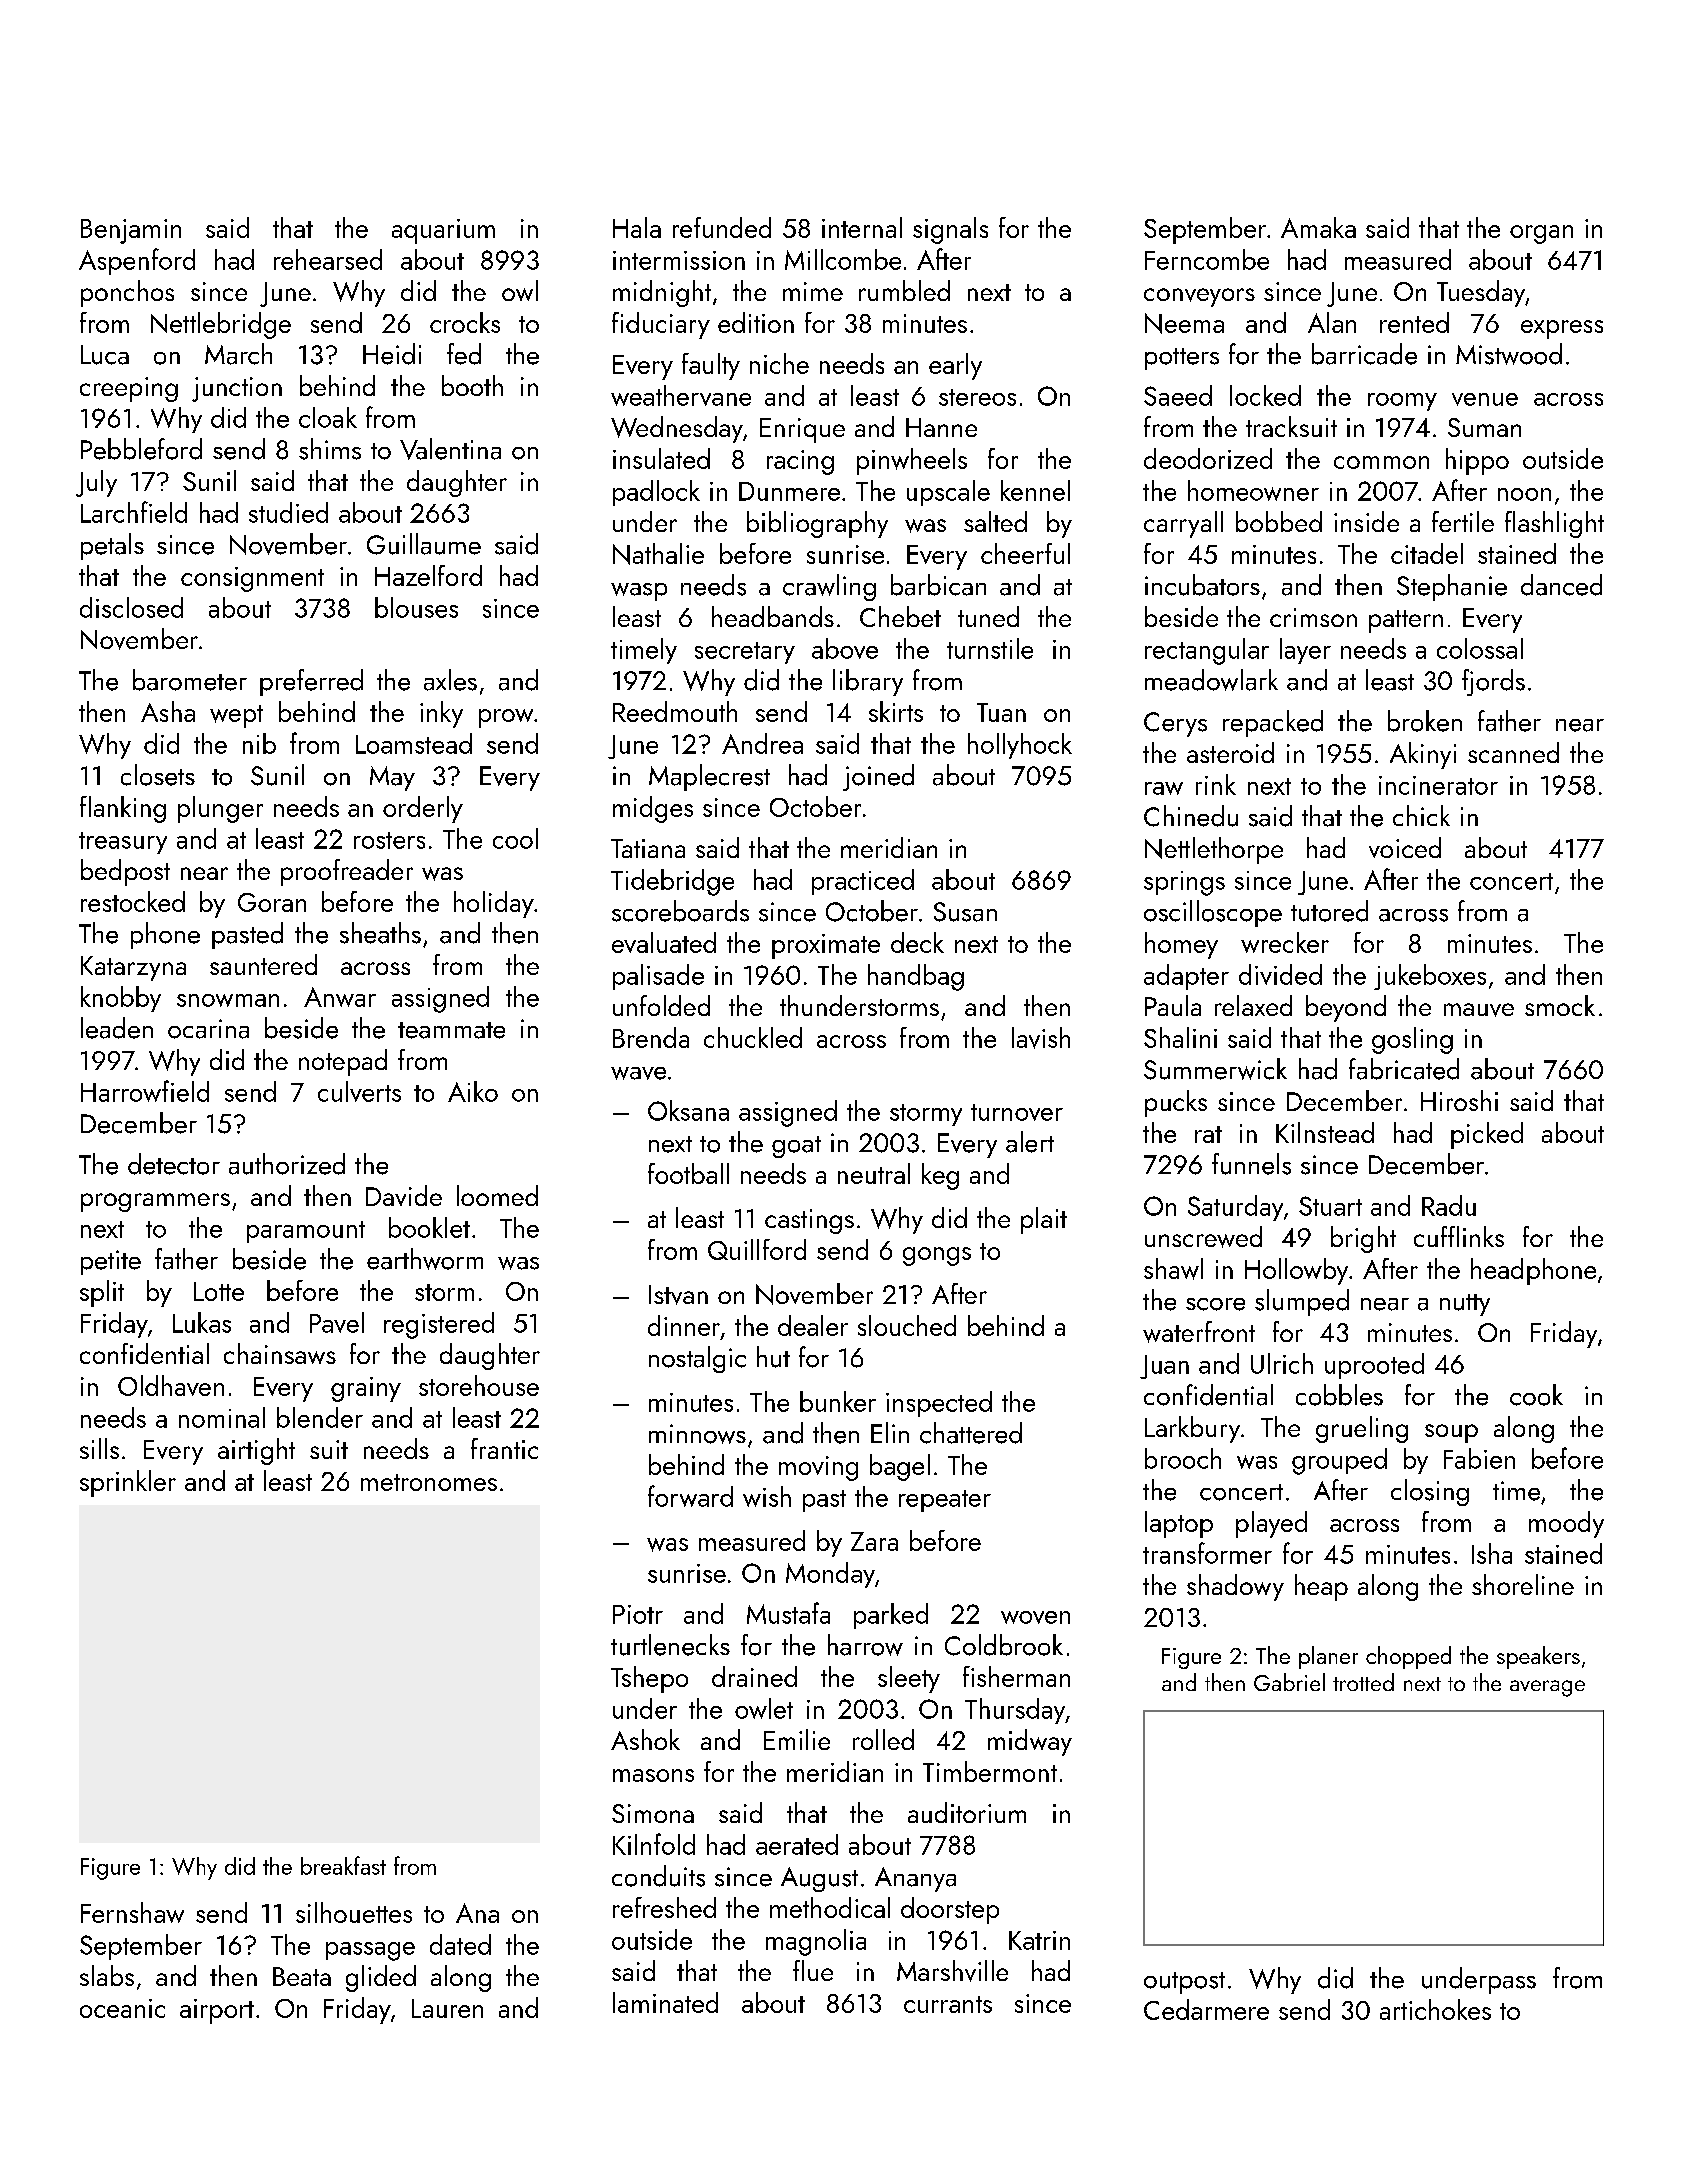 The height and width of the screenshot is (2178, 1683). I want to click on organ, so click(1541, 234).
